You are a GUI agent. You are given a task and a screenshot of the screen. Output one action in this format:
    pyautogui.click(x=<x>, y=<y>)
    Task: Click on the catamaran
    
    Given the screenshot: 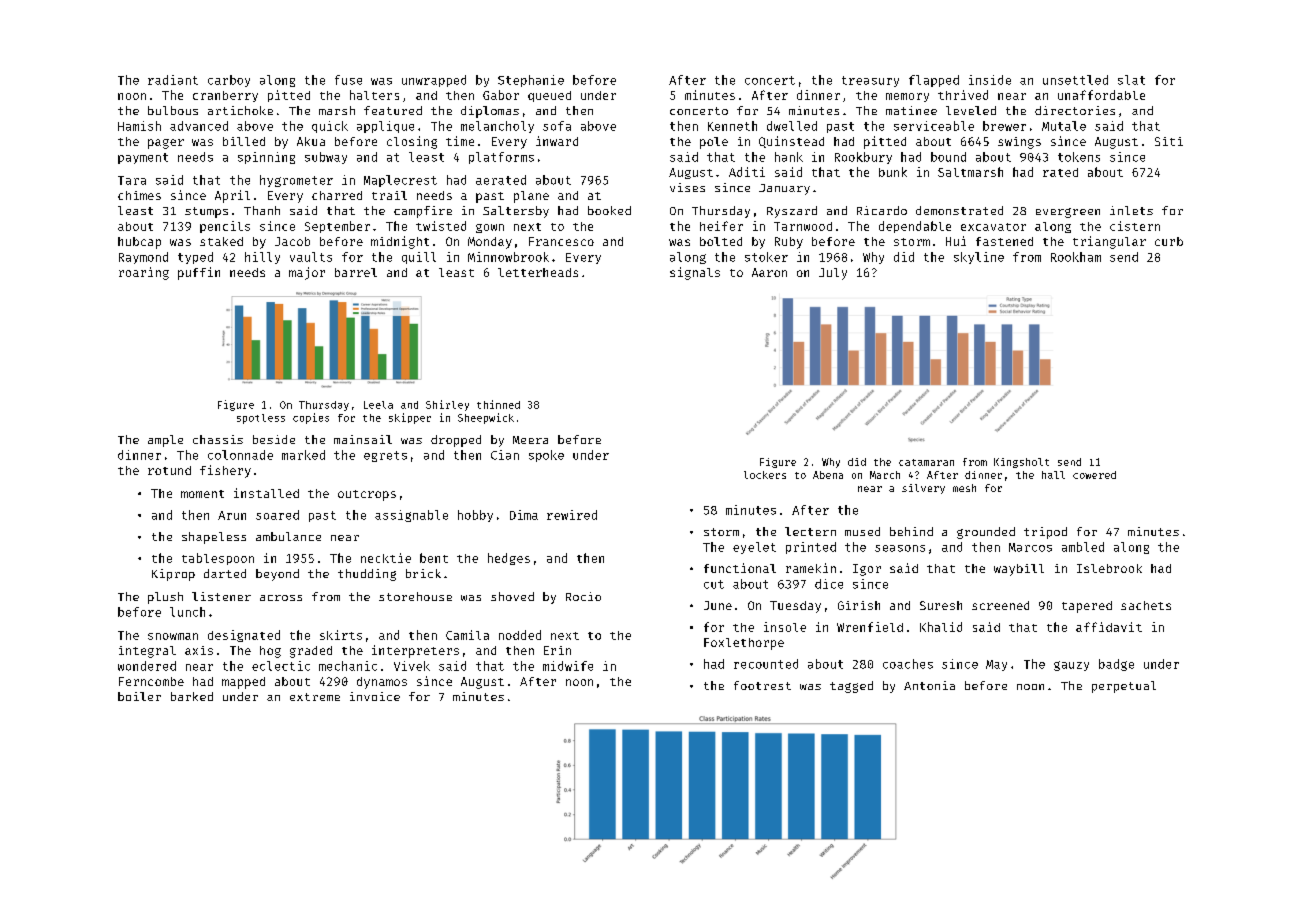 What is the action you would take?
    pyautogui.click(x=926, y=462)
